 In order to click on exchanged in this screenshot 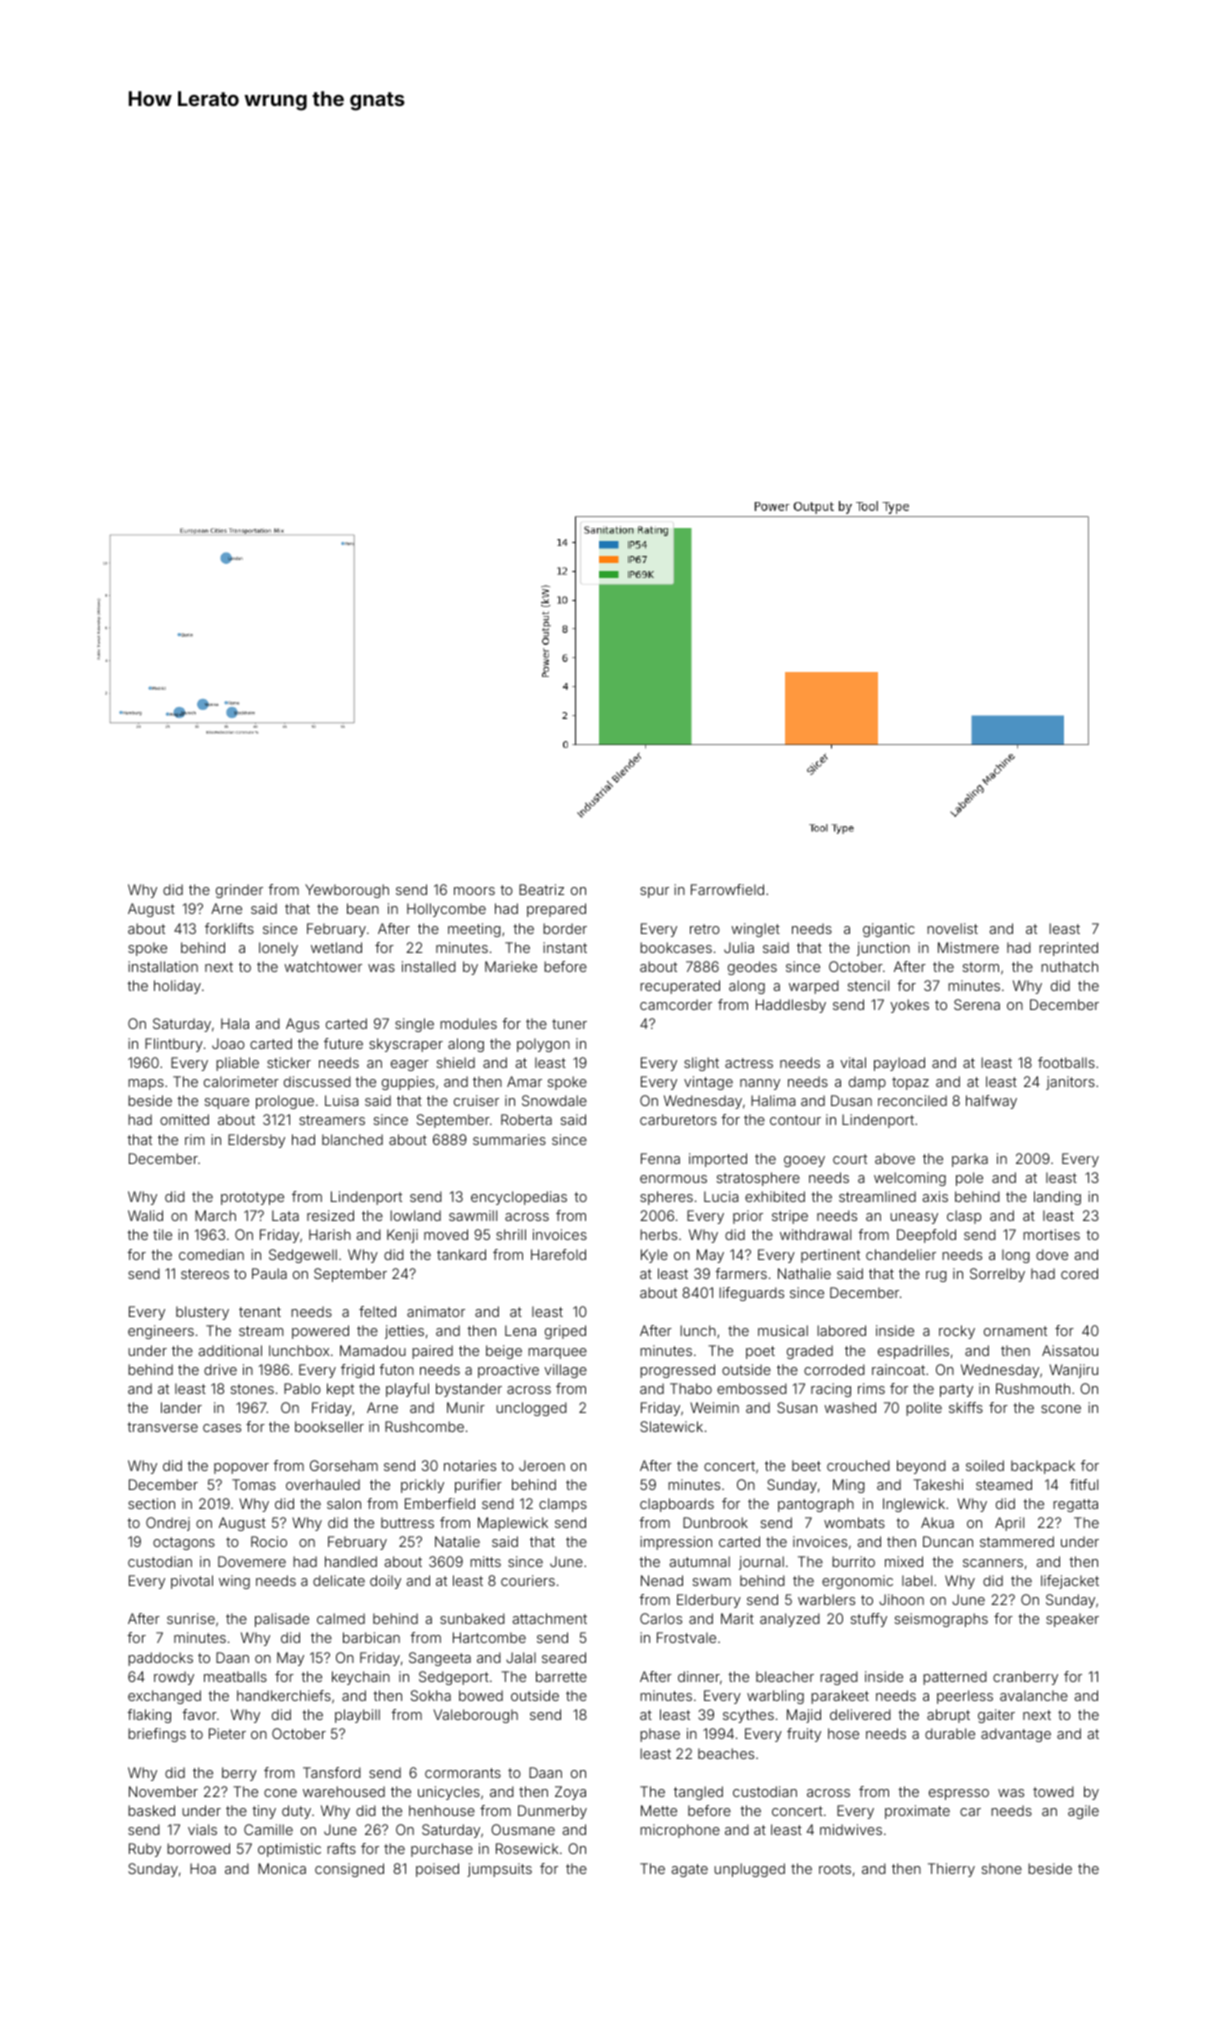, I will do `click(164, 1697)`.
